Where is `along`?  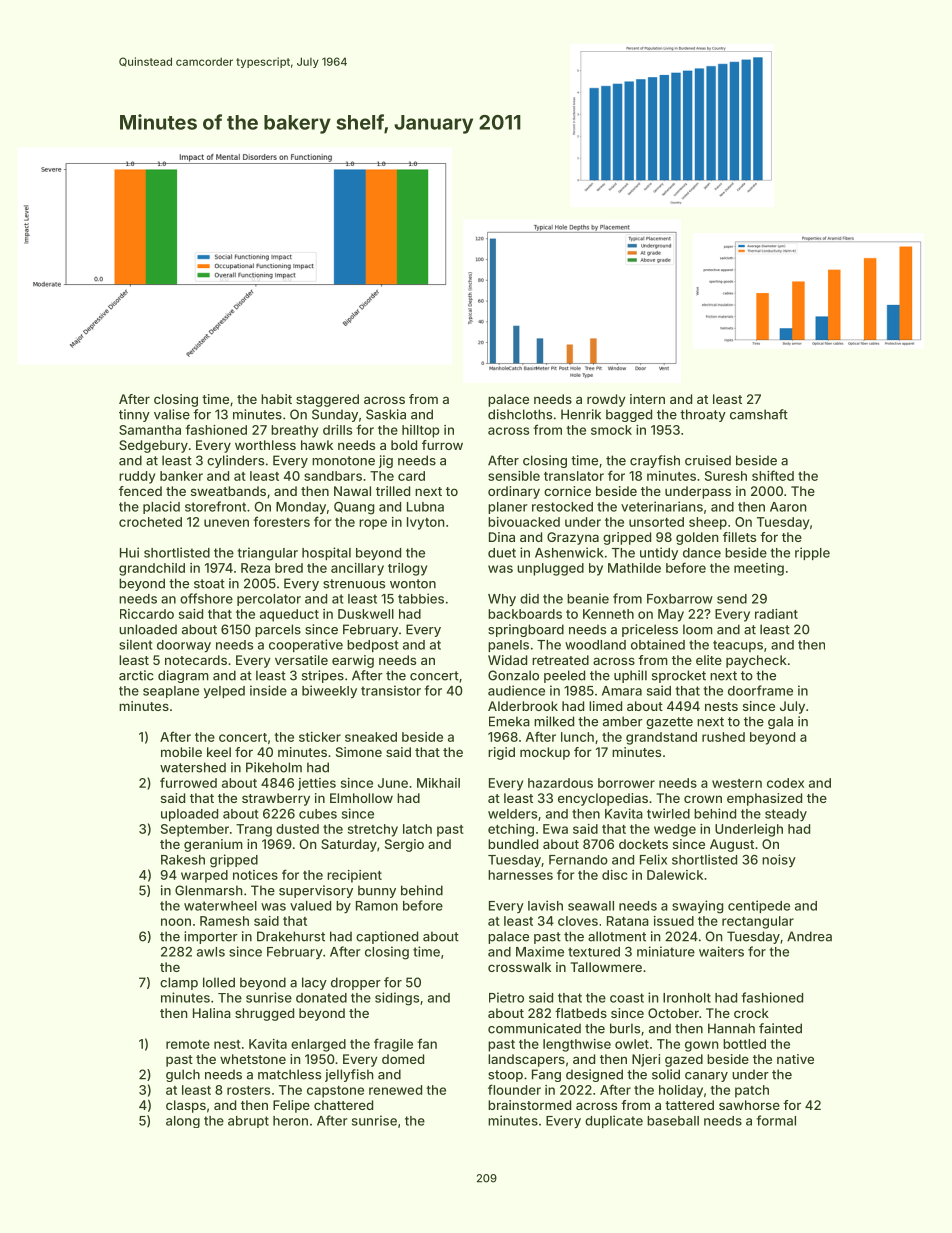 along is located at coordinates (183, 1122).
